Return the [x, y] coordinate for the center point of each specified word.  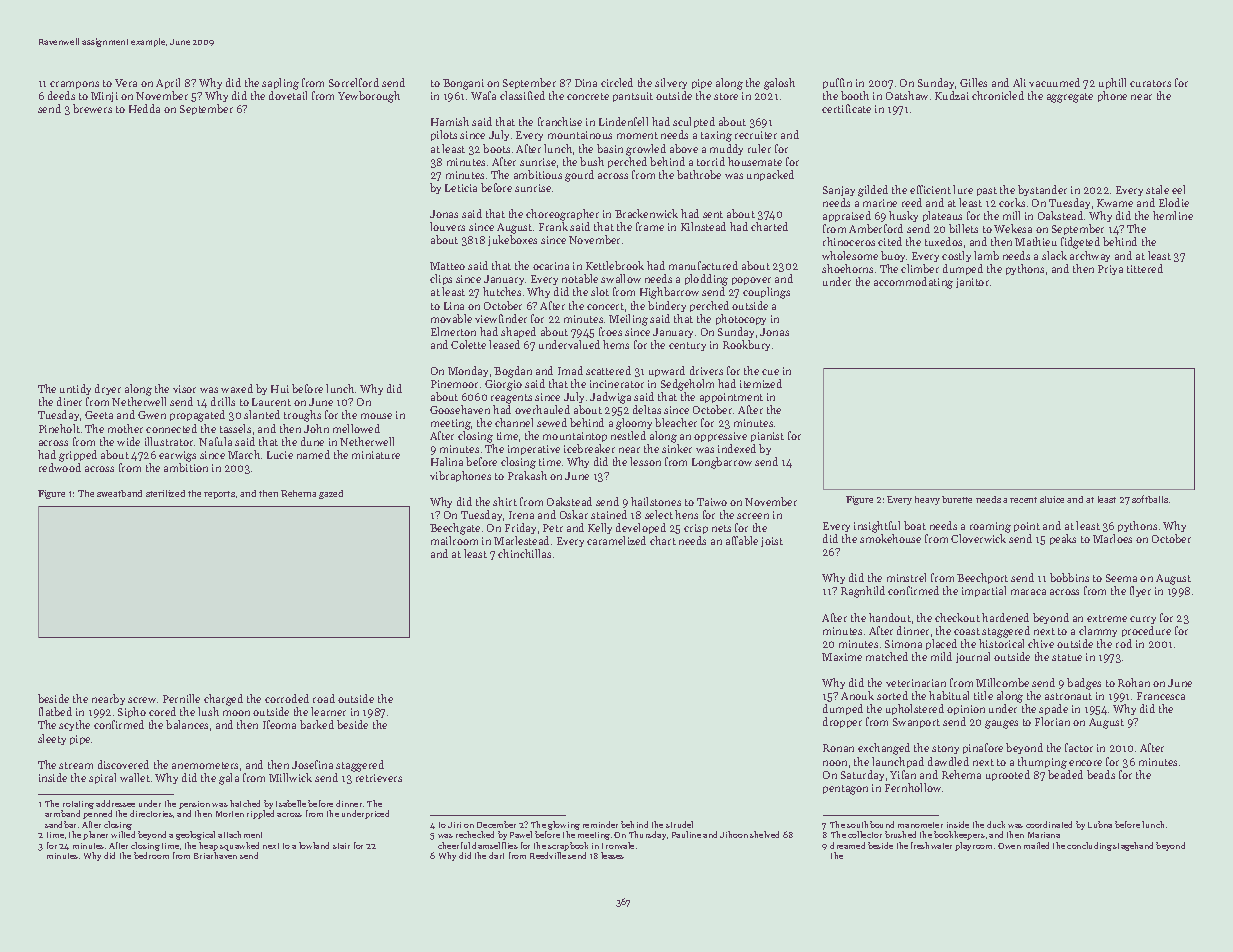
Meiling [628, 320]
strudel [679, 824]
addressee [115, 803]
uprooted [1008, 775]
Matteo [447, 266]
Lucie [280, 455]
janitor [972, 283]
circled [617, 82]
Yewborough [369, 97]
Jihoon [734, 834]
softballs [1150, 499]
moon [236, 713]
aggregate [1070, 98]
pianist [767, 437]
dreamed [847, 845]
